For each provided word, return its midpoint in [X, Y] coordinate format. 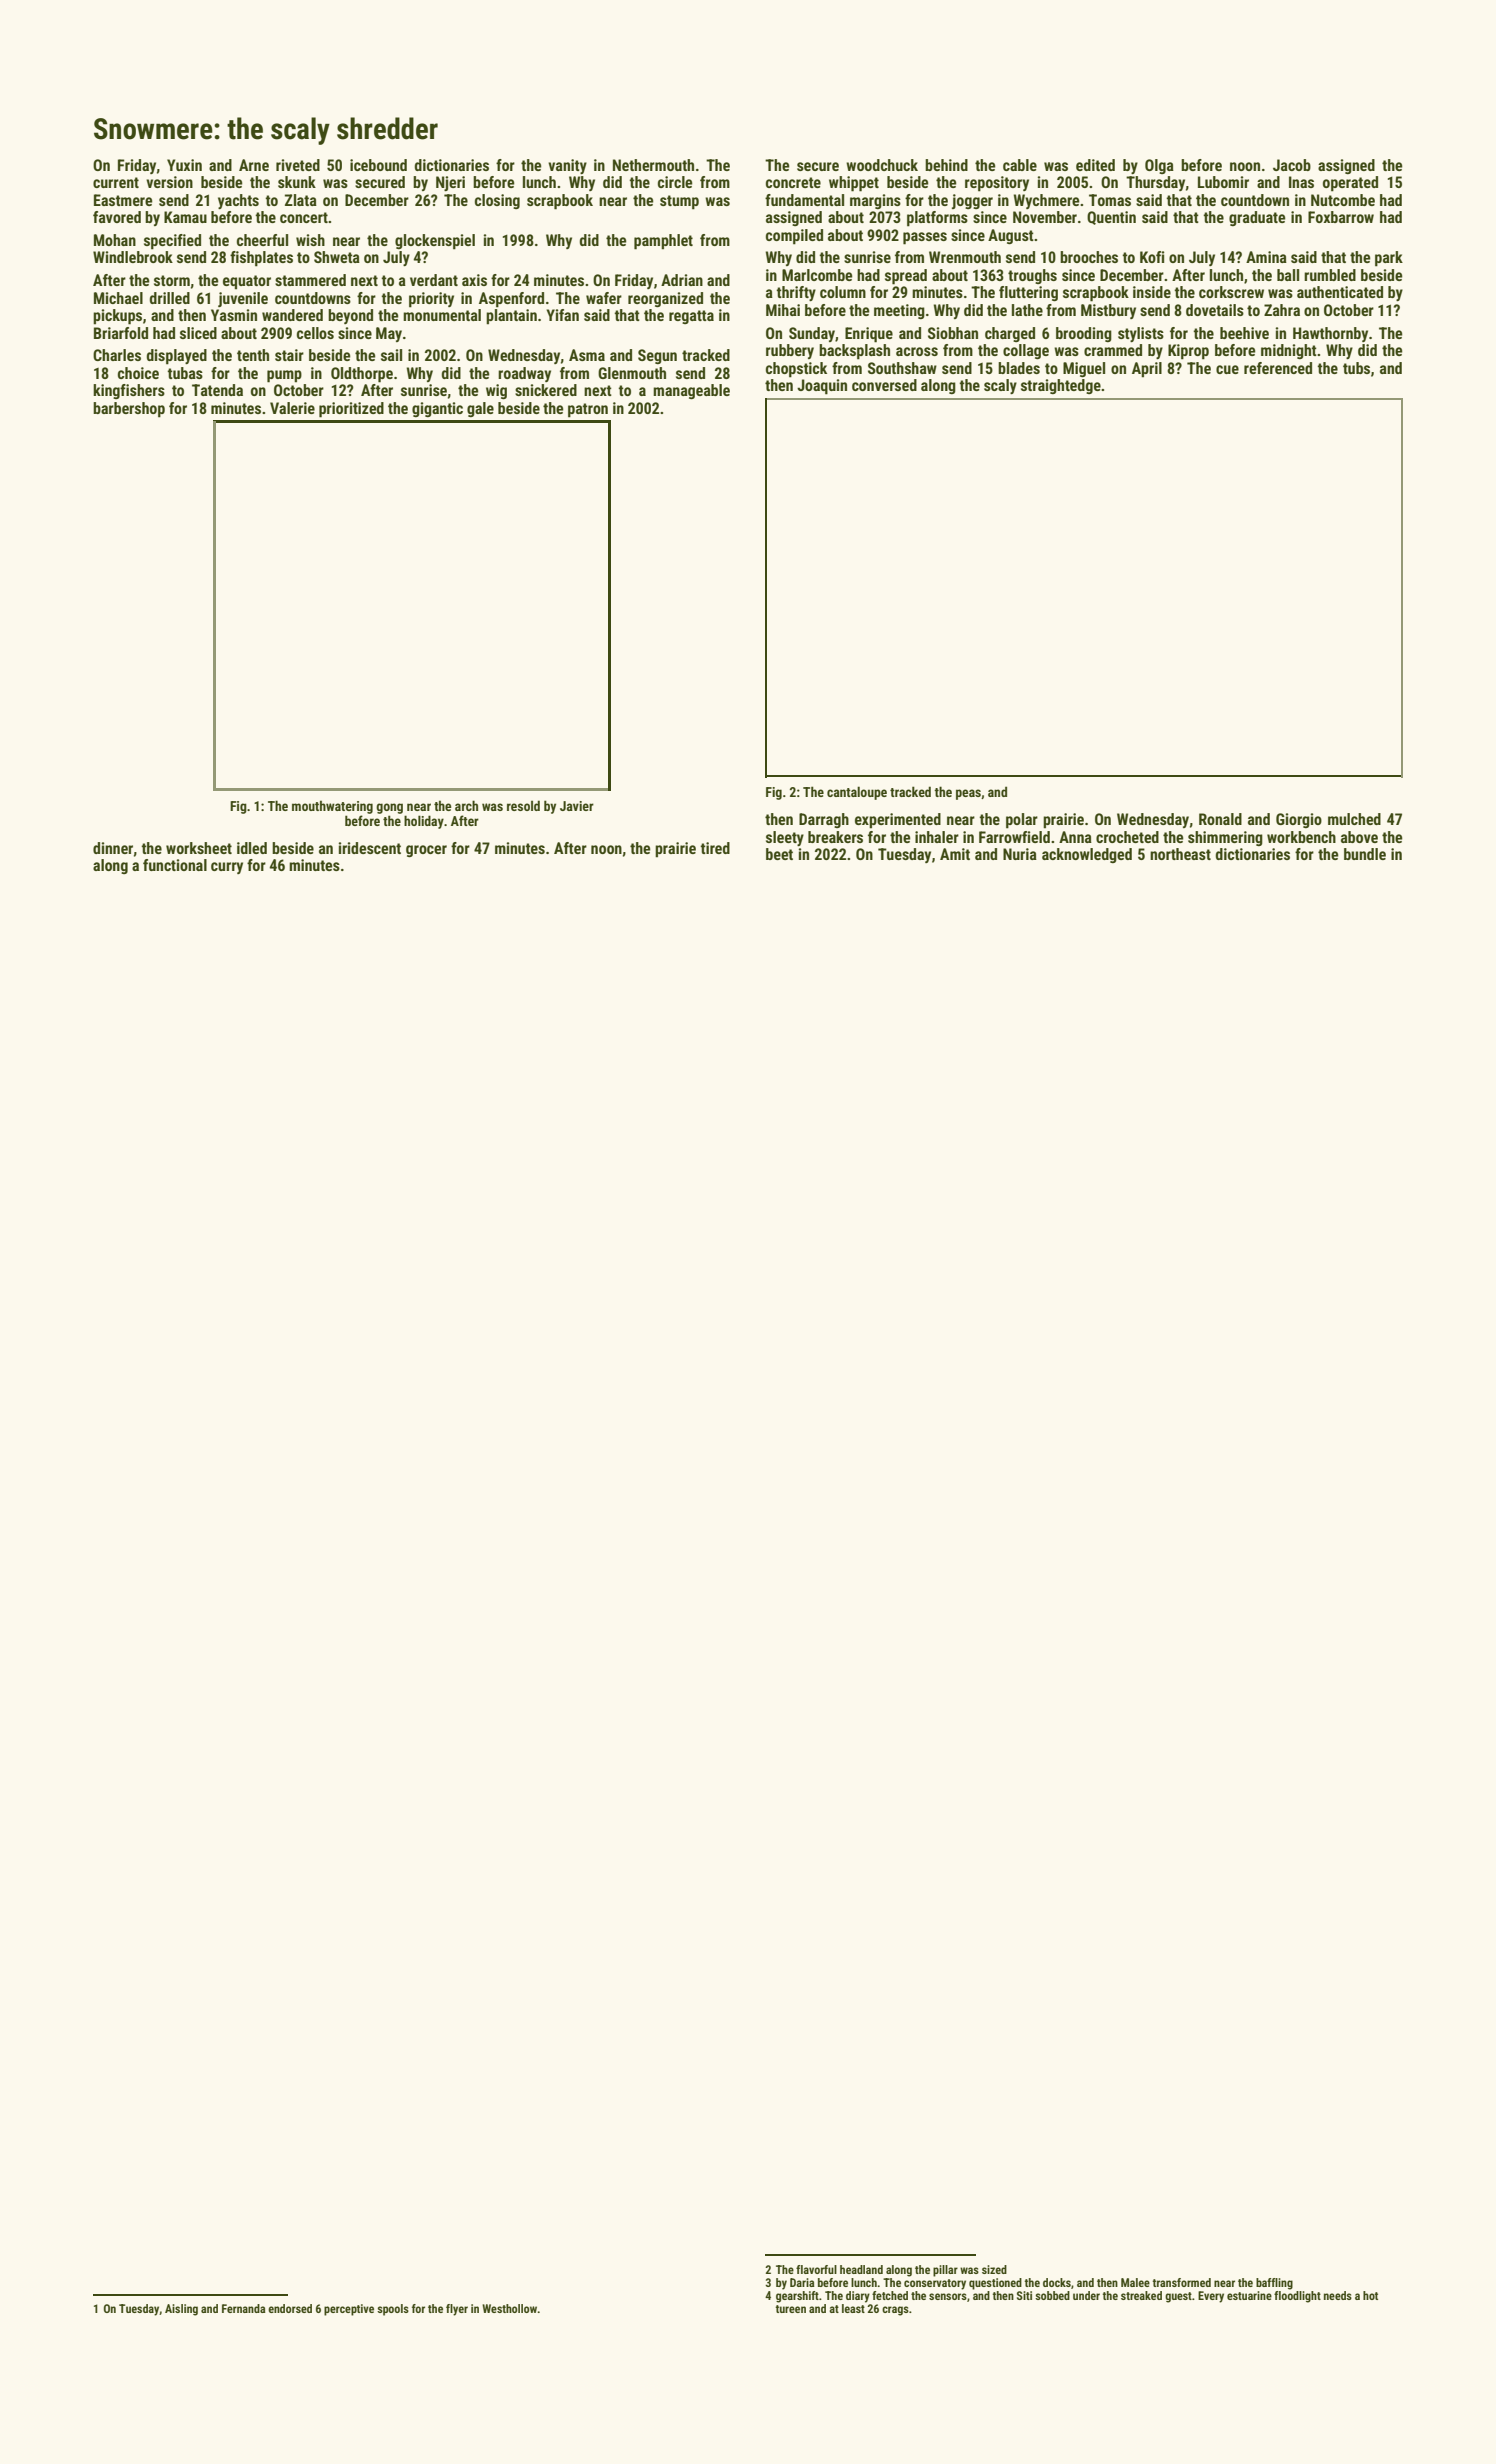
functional [175, 865]
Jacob [1292, 165]
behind [946, 165]
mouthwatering [332, 807]
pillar [945, 2271]
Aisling [181, 2310]
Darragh [824, 820]
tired [715, 848]
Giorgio [1299, 820]
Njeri [450, 183]
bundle [1365, 854]
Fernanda [244, 2308]
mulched [1354, 819]
